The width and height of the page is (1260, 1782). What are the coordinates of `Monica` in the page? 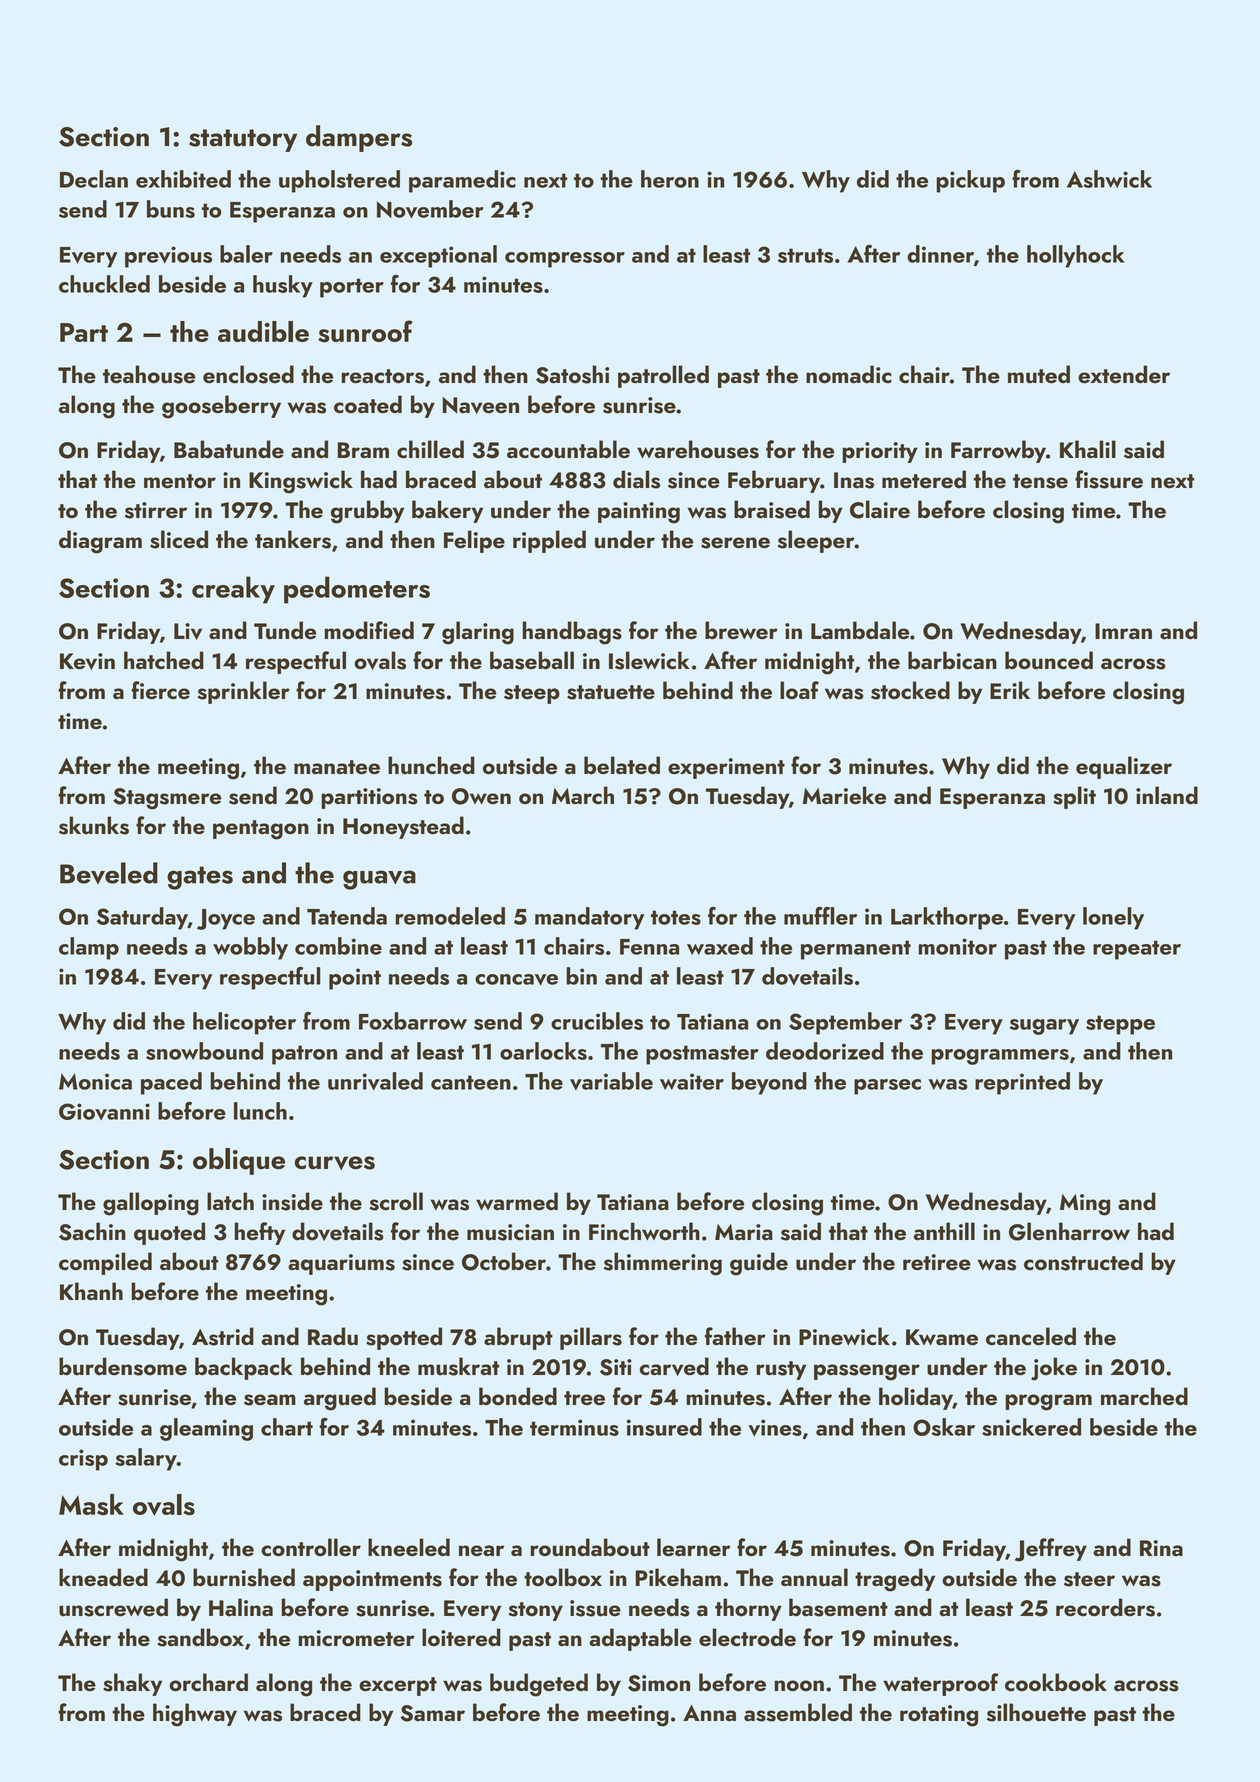 It's located at (95, 1081).
